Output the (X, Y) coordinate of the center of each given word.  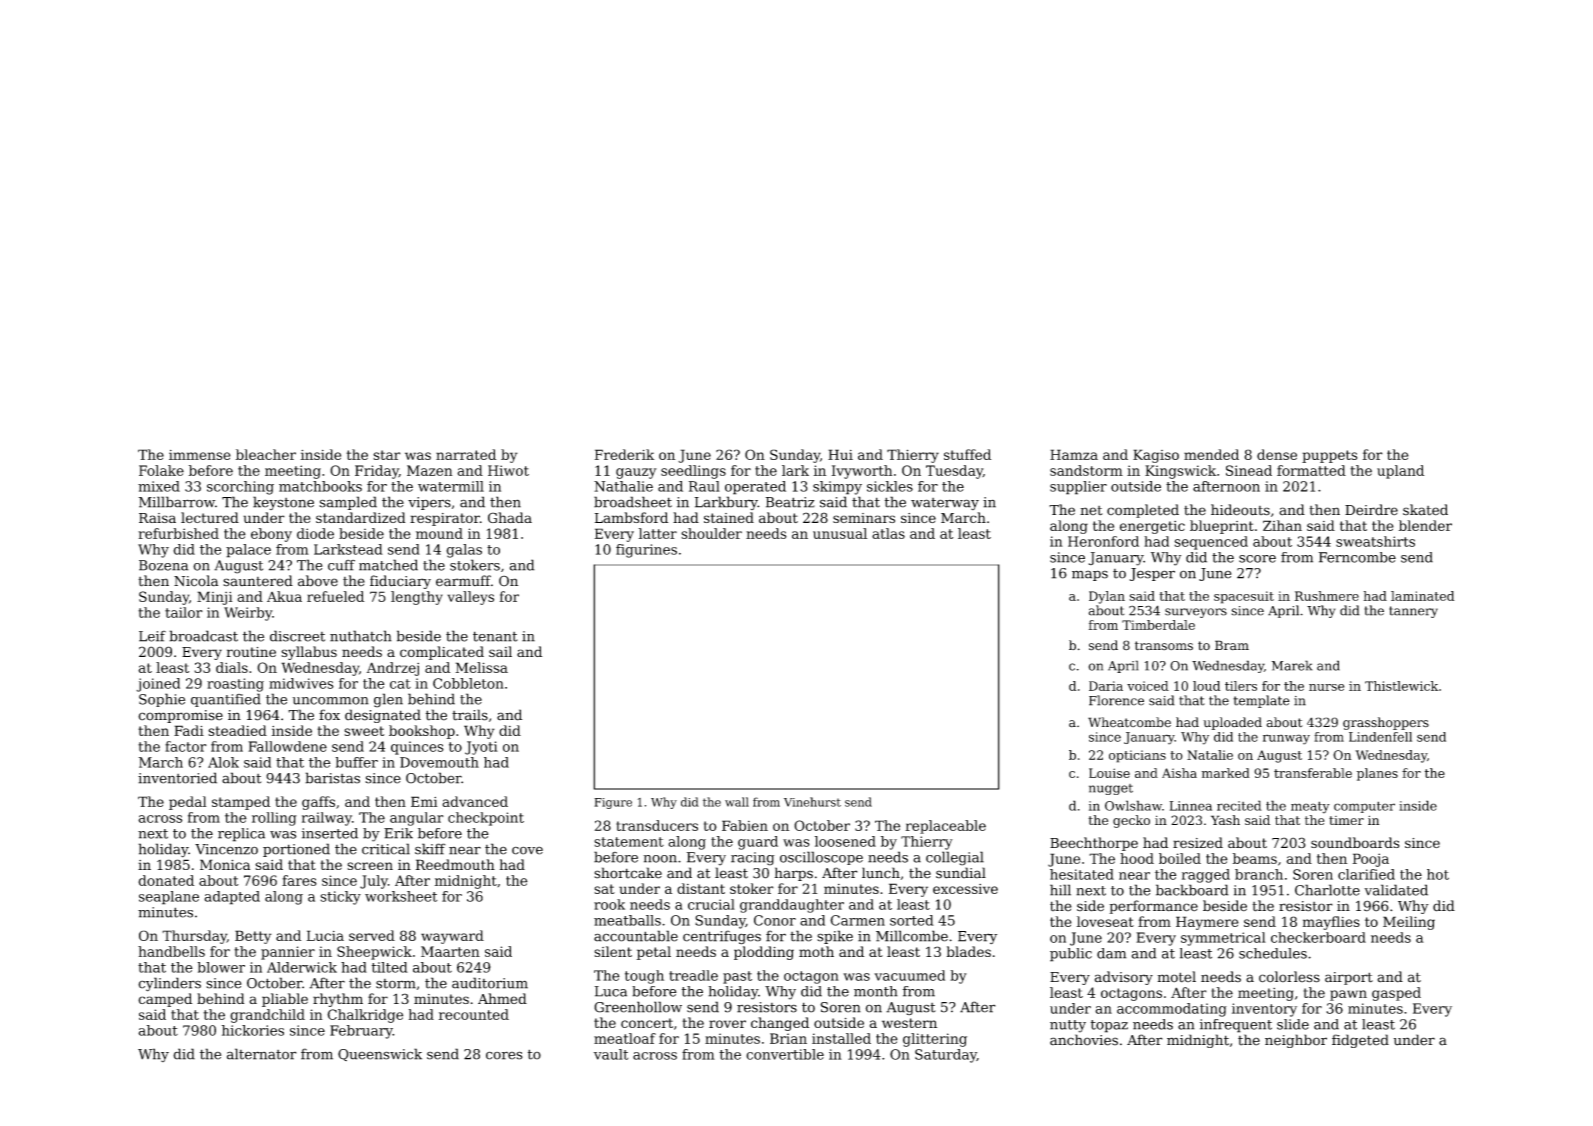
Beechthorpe (1094, 844)
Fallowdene (287, 746)
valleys (471, 598)
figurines (646, 551)
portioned (296, 850)
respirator (445, 519)
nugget (1111, 789)
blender (1425, 525)
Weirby (248, 614)
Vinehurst (812, 802)
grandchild (267, 1016)
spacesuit (1244, 597)
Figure (613, 803)
